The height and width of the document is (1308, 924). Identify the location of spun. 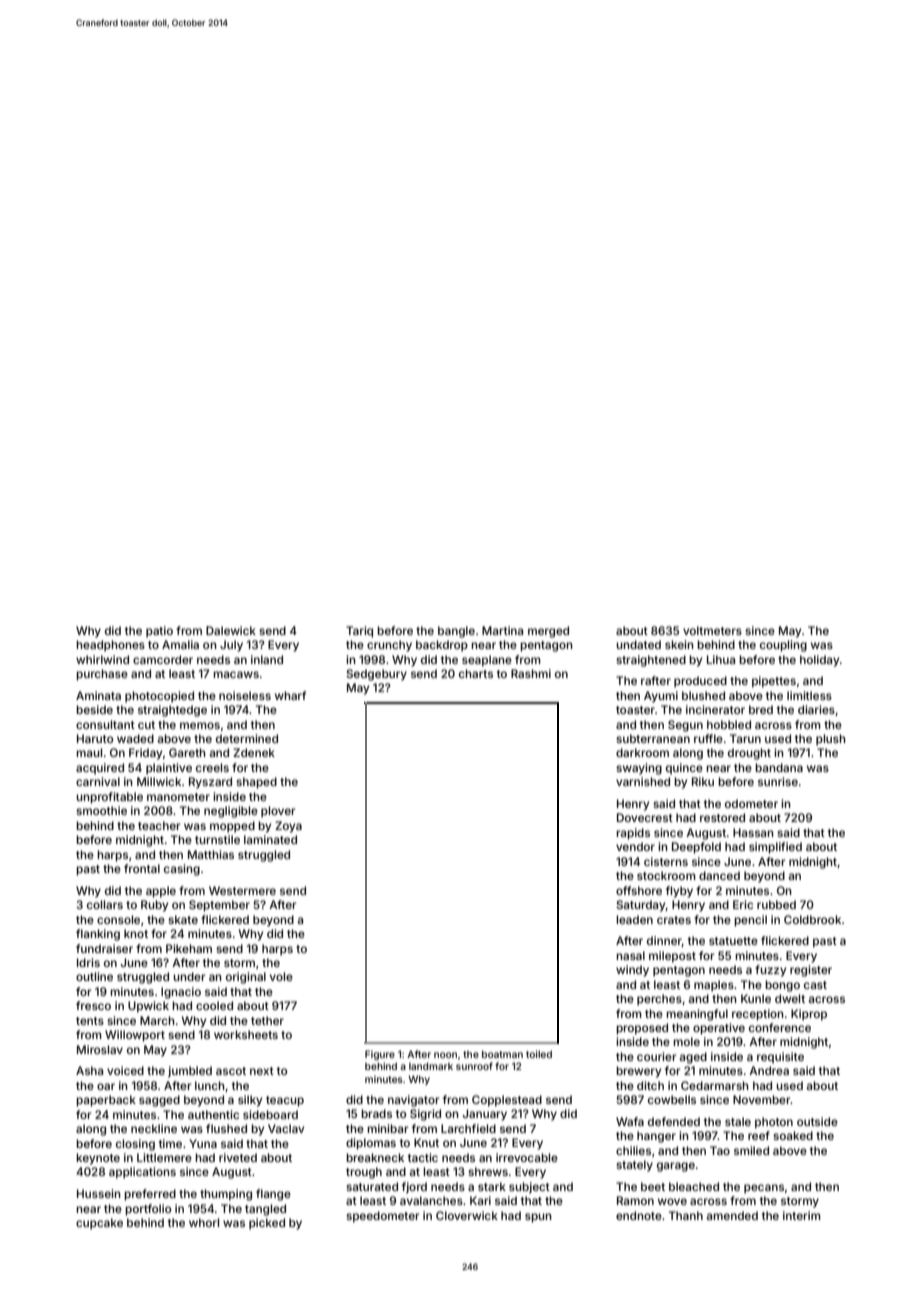
(538, 1218).
